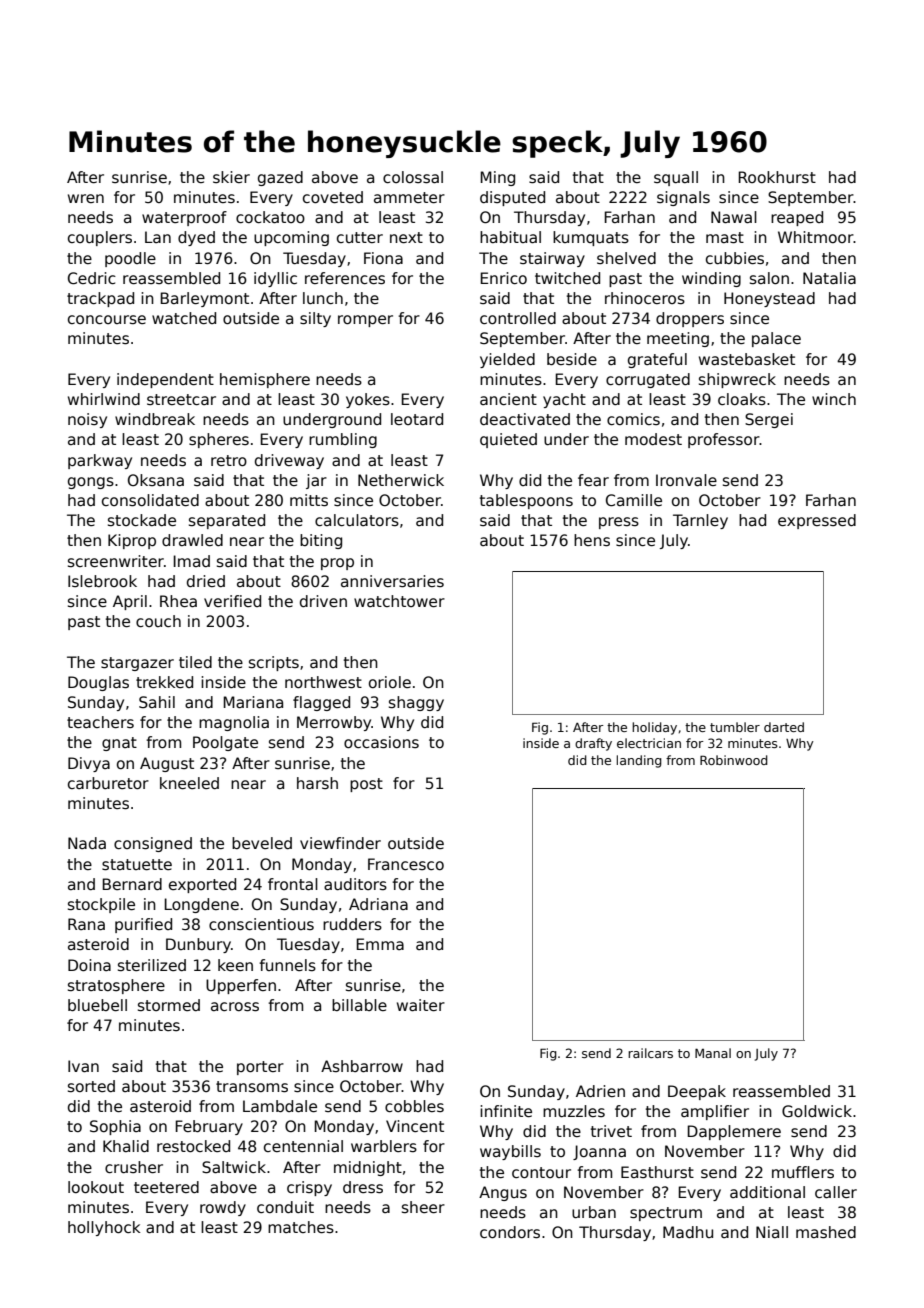 Image resolution: width=924 pixels, height=1308 pixels. I want to click on next, so click(406, 237).
